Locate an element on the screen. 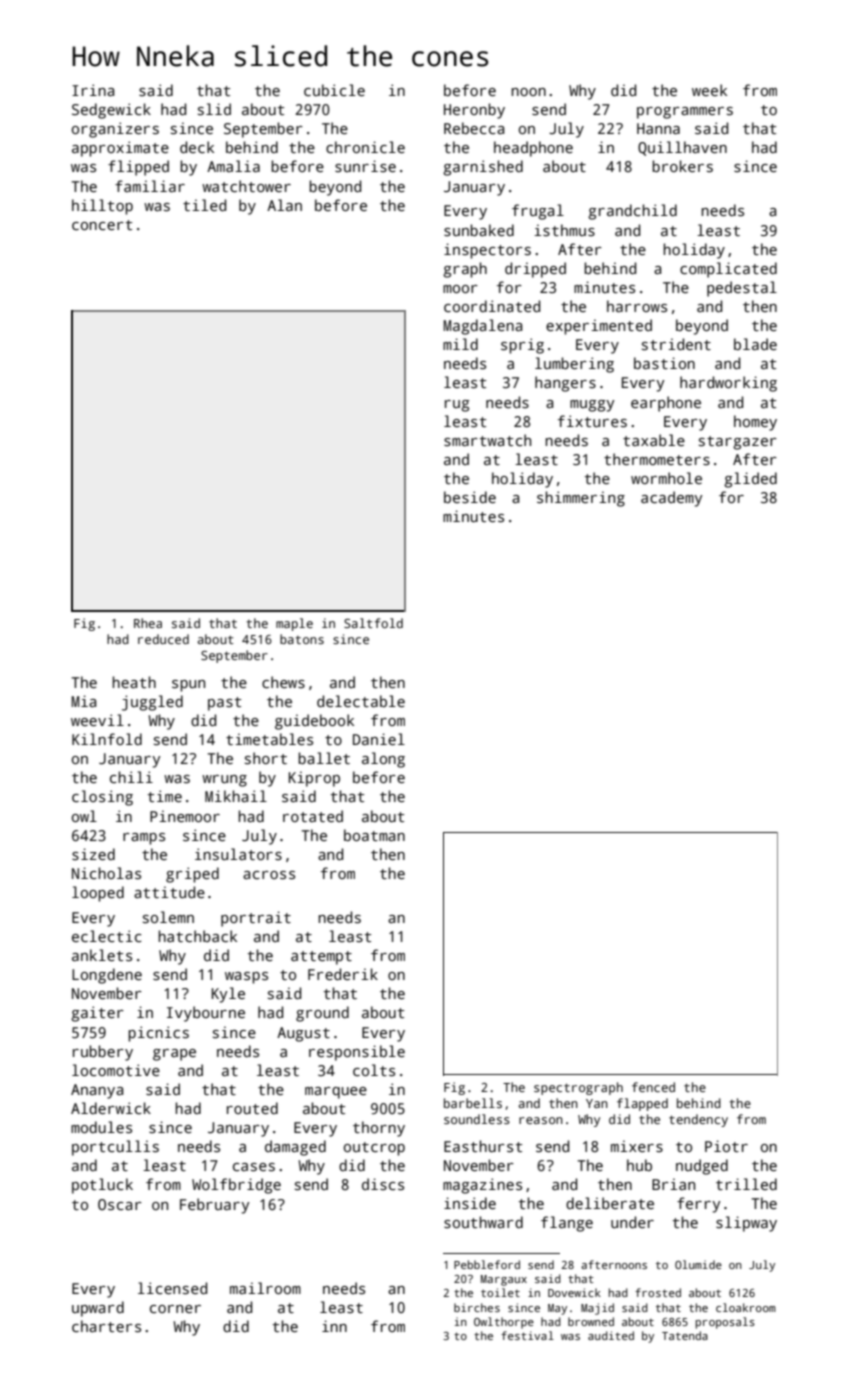 The width and height of the screenshot is (849, 1400). eclectic is located at coordinates (107, 936).
